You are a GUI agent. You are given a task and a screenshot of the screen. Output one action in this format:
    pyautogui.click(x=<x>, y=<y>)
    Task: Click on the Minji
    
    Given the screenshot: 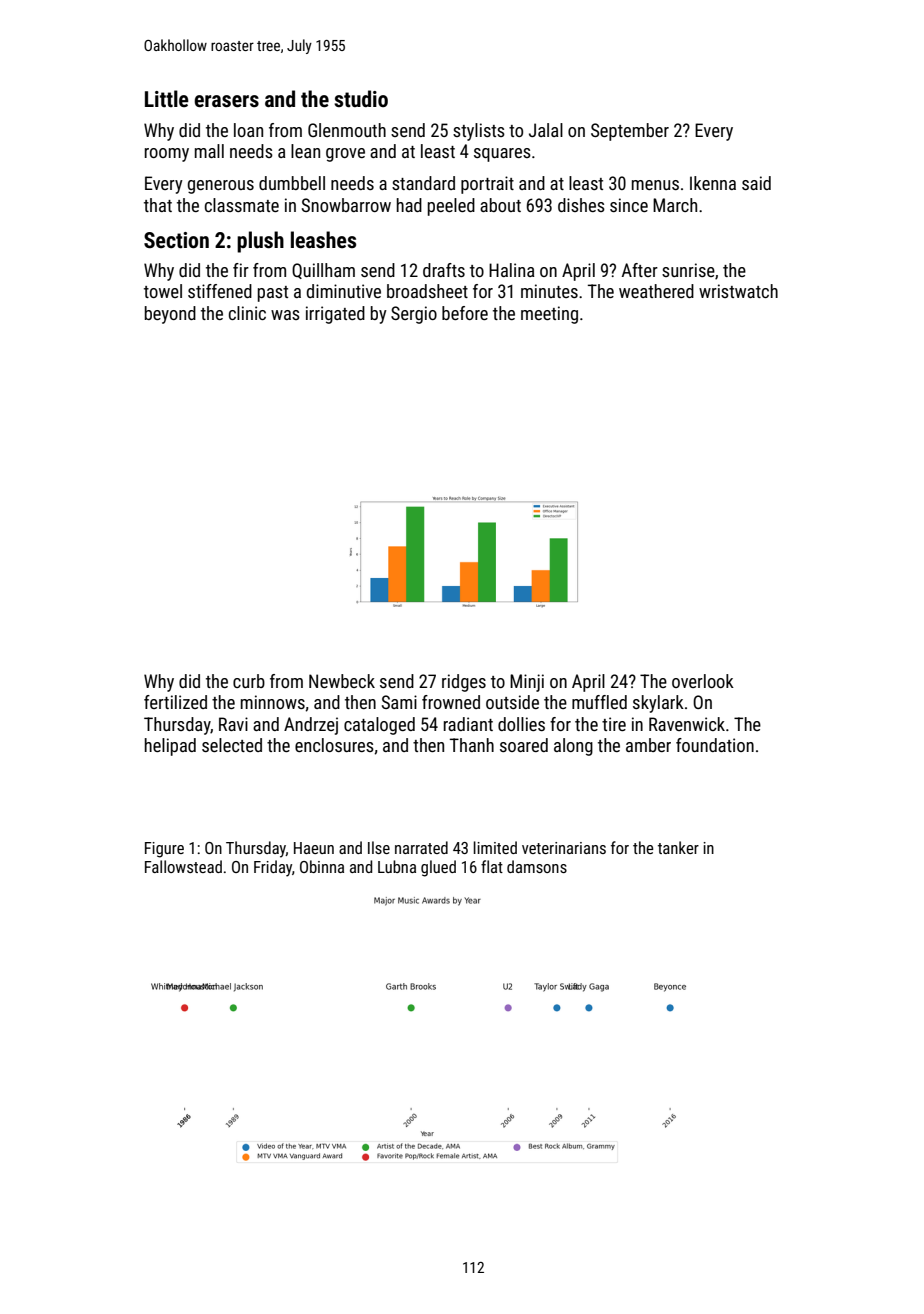 What is the action you would take?
    pyautogui.click(x=527, y=683)
